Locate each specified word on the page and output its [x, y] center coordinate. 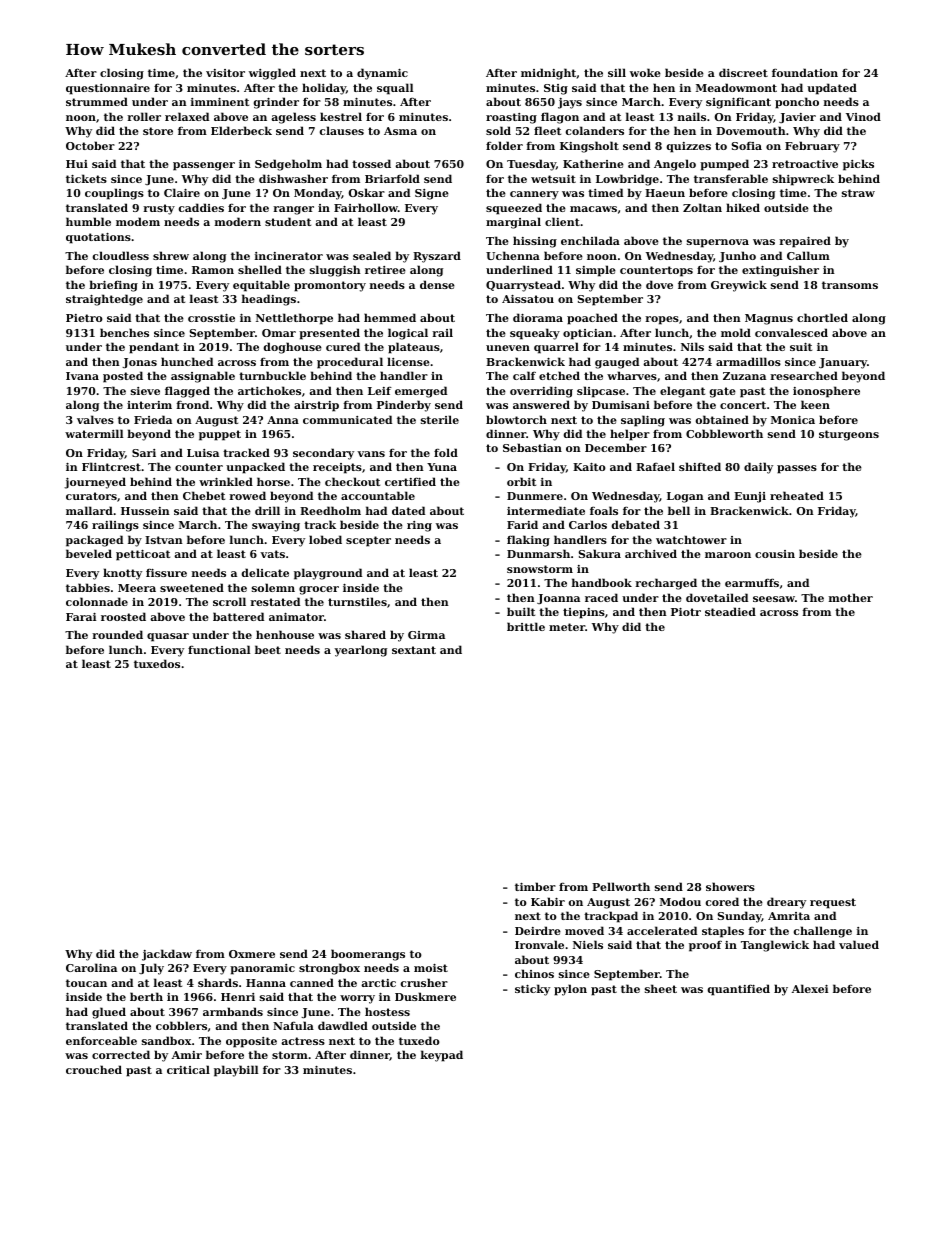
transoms [850, 285]
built [521, 611]
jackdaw [167, 955]
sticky [532, 990]
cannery [534, 195]
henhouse [285, 634]
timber [535, 886]
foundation [805, 72]
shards [218, 982]
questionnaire [108, 89]
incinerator [289, 256]
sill [617, 72]
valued [859, 944]
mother [851, 597]
